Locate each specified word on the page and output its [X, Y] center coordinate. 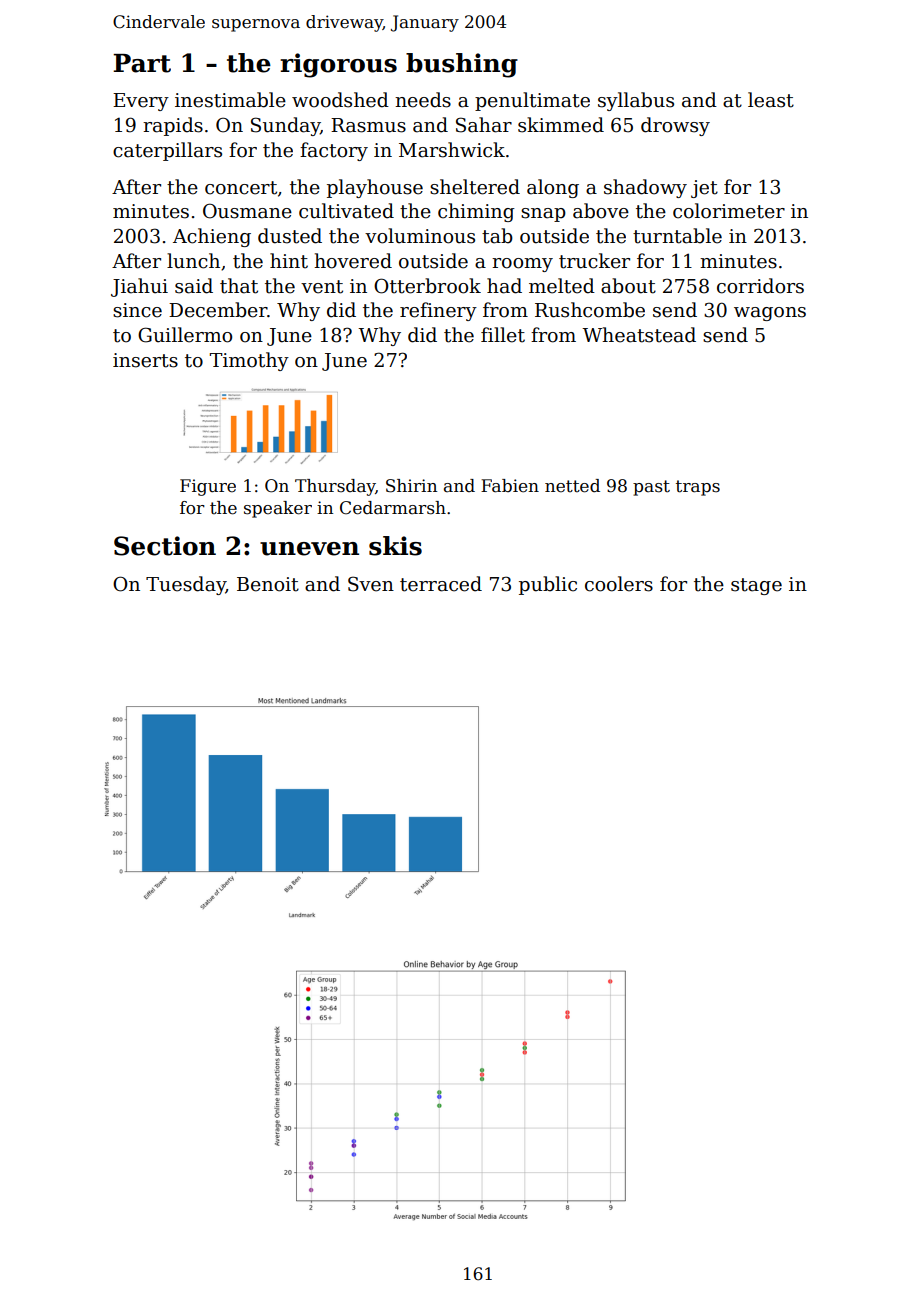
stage [756, 586]
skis [395, 546]
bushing [462, 65]
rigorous [338, 65]
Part [142, 63]
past [651, 488]
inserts [145, 360]
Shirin [411, 486]
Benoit [268, 584]
